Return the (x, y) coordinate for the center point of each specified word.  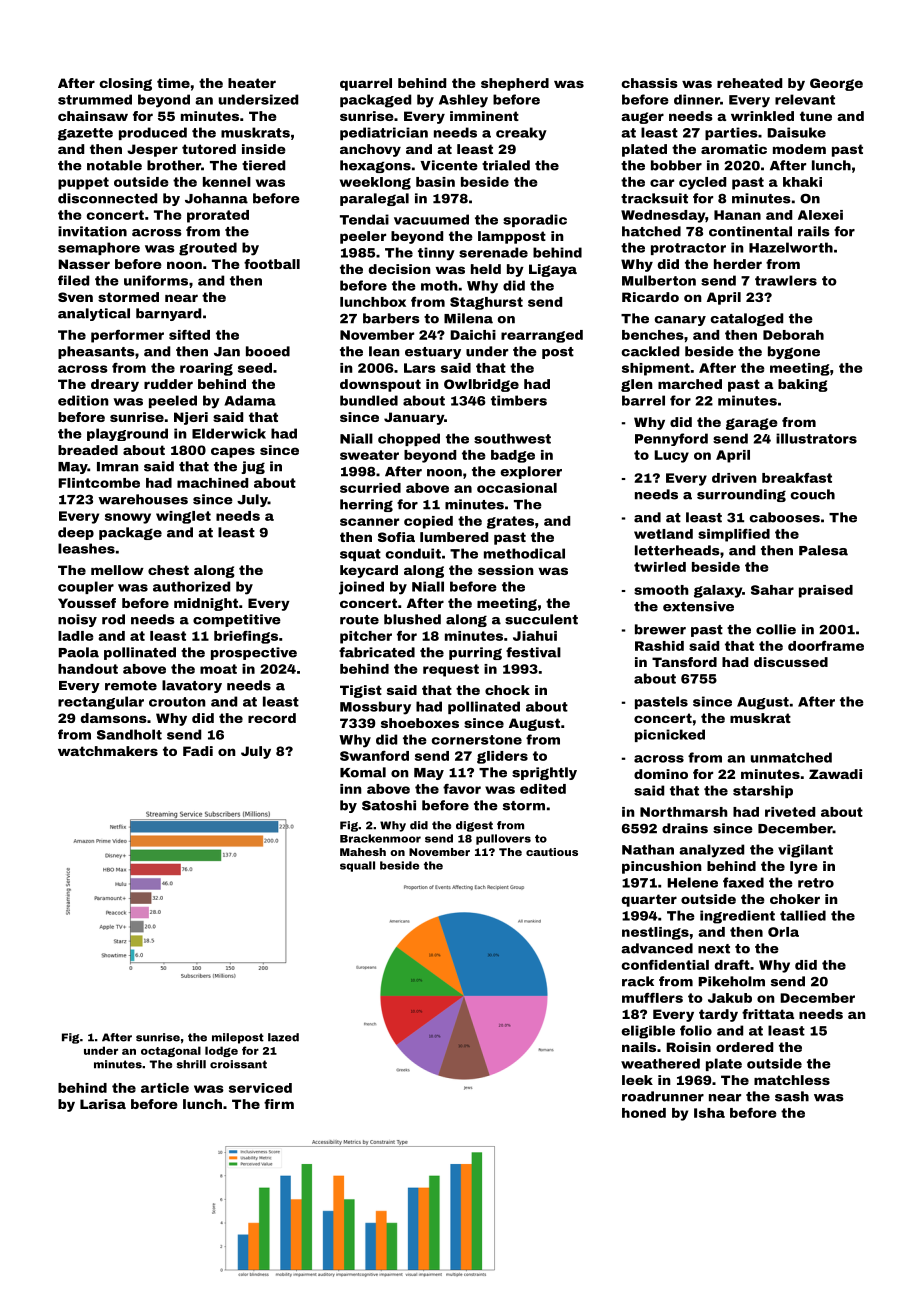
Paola (78, 652)
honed (644, 1113)
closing (126, 84)
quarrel (366, 84)
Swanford (374, 756)
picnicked (670, 735)
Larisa (103, 1104)
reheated (749, 83)
